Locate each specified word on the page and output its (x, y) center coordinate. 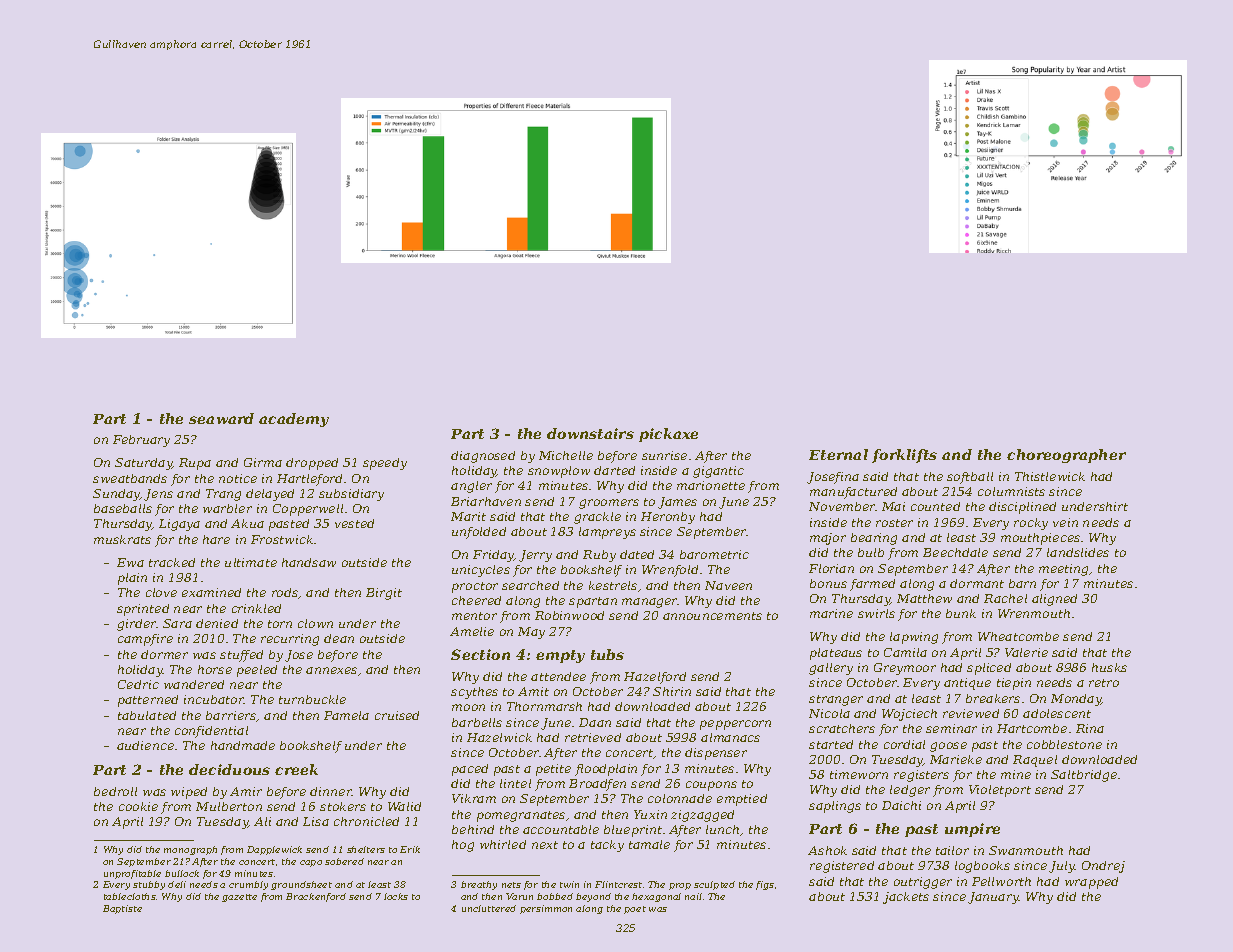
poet (635, 910)
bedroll (115, 791)
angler (471, 487)
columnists (1011, 491)
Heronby (668, 518)
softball (970, 478)
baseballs (123, 508)
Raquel (1035, 761)
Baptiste (122, 909)
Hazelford (655, 678)
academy (294, 420)
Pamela (346, 715)
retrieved (593, 737)
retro (1104, 683)
